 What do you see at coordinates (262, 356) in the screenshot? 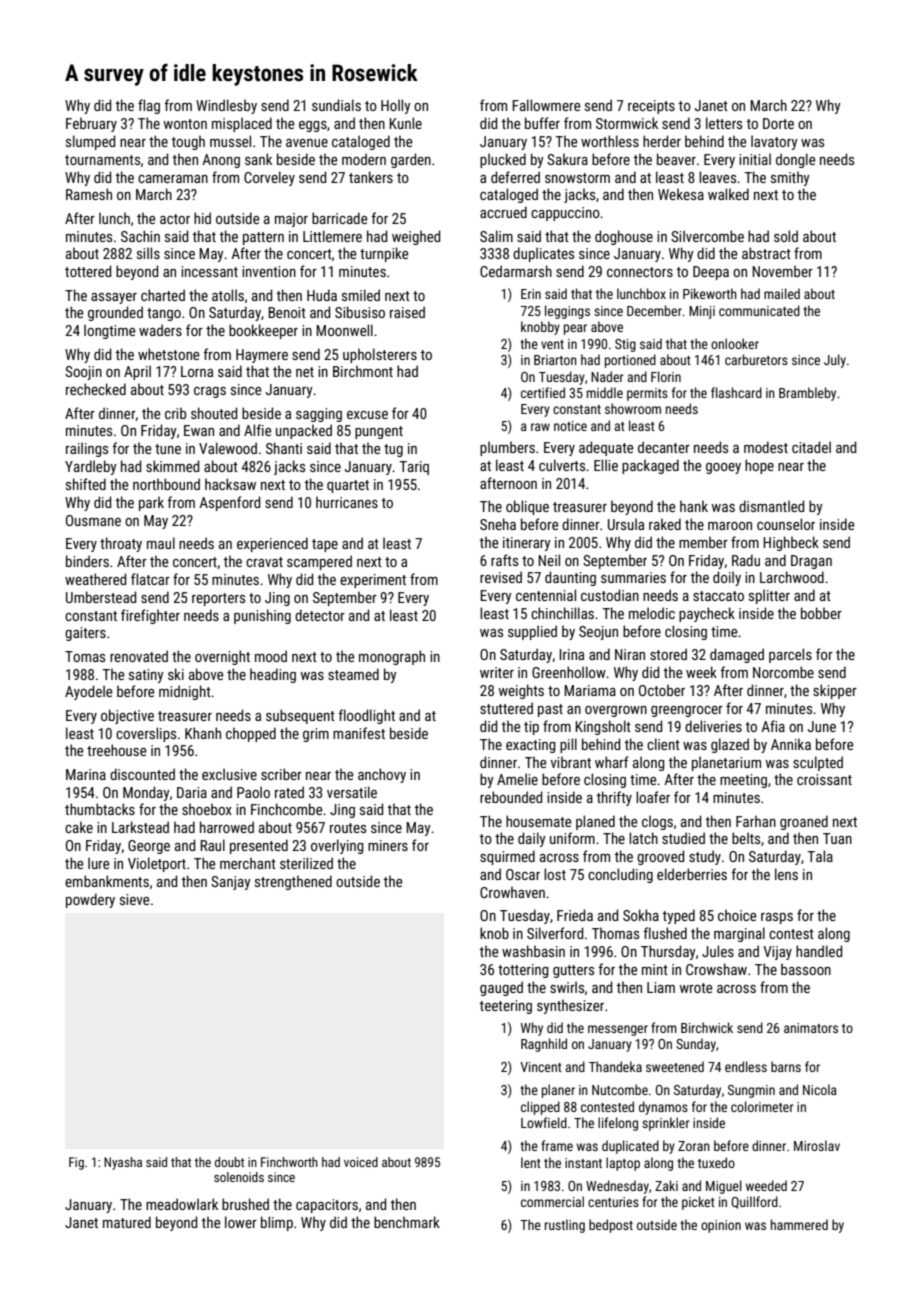
I see `Haymere` at bounding box center [262, 356].
